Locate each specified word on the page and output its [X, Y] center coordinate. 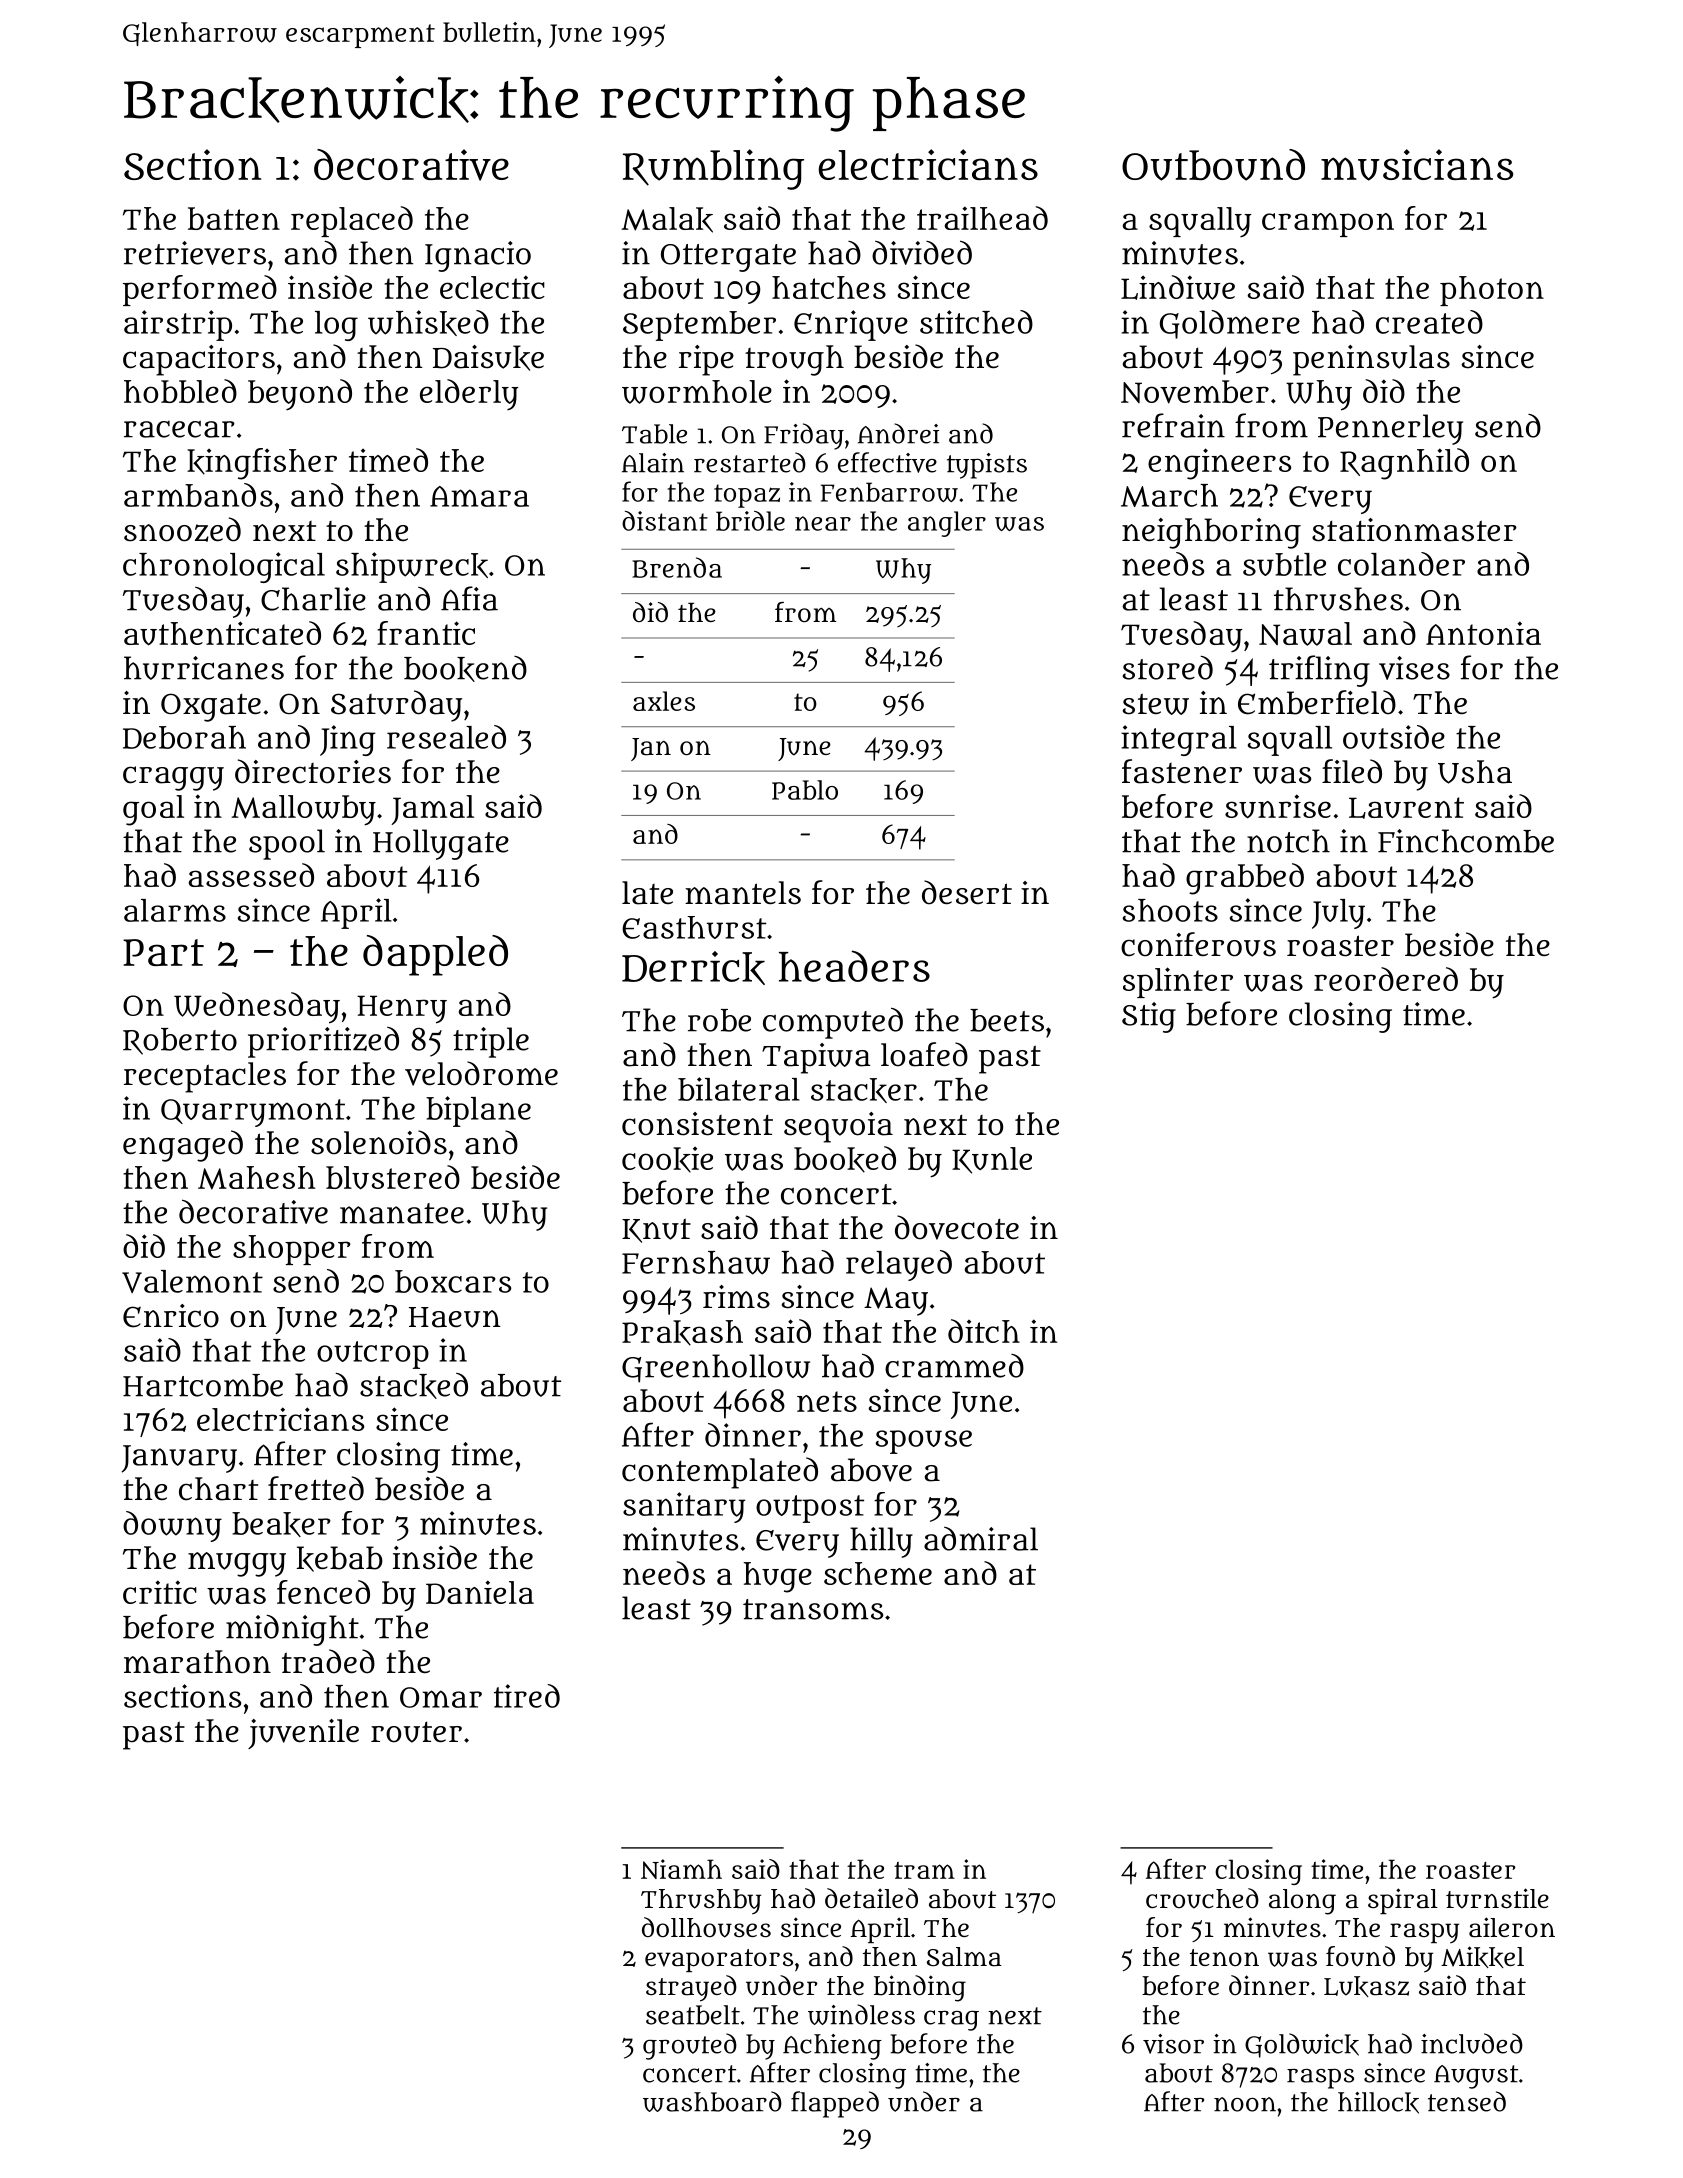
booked [845, 1159]
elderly [469, 394]
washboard [712, 2101]
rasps [1320, 2079]
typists [987, 466]
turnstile [1497, 1898]
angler [947, 524]
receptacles [205, 1077]
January [179, 1459]
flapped [835, 2104]
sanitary [684, 1507]
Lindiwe [1178, 287]
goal [153, 810]
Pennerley [1390, 429]
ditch [984, 1331]
